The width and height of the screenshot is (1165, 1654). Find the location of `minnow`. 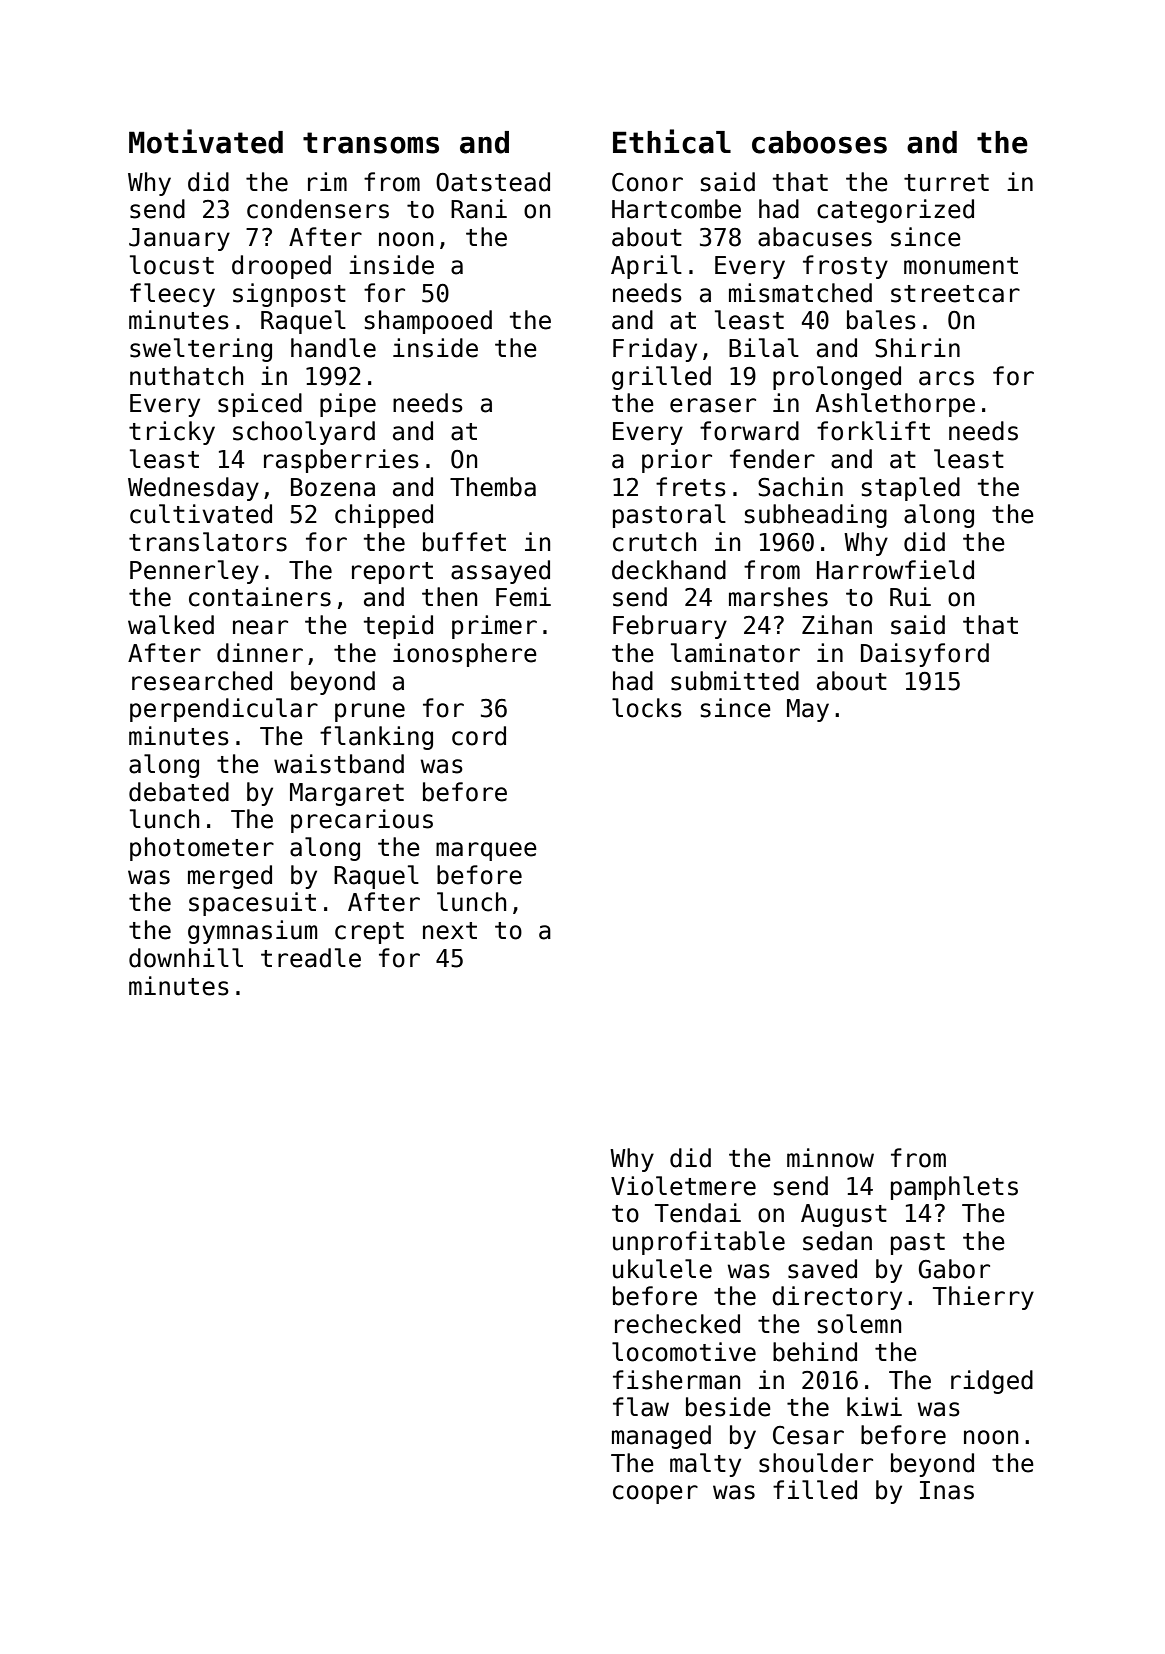

minnow is located at coordinates (830, 1158).
